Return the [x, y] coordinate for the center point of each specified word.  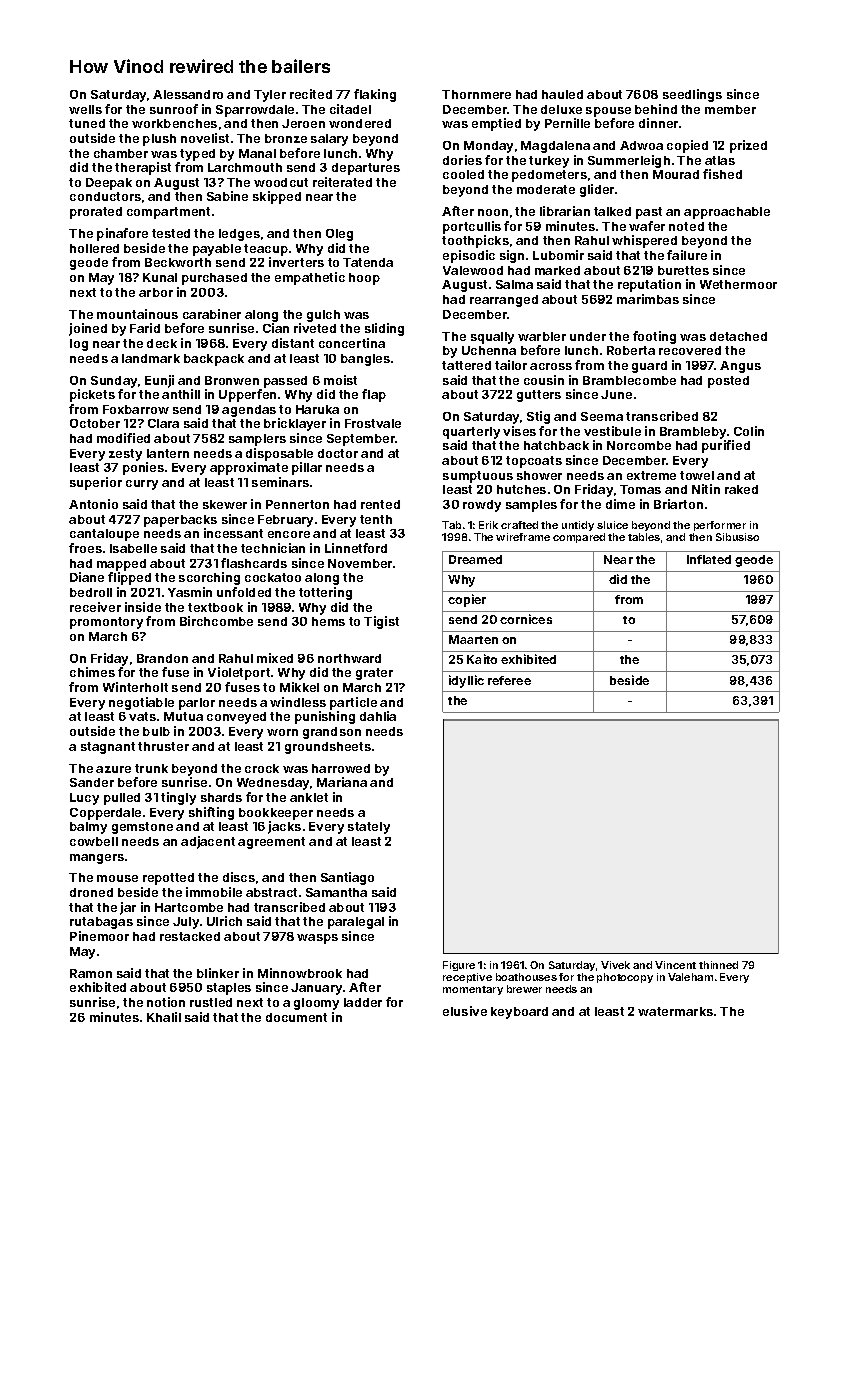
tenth [376, 519]
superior [96, 483]
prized [748, 146]
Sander [92, 782]
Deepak [109, 184]
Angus [740, 367]
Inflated [709, 559]
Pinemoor [99, 936]
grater [374, 674]
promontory [106, 623]
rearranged [504, 301]
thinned [718, 965]
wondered [360, 123]
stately [369, 828]
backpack [214, 360]
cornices [526, 619]
